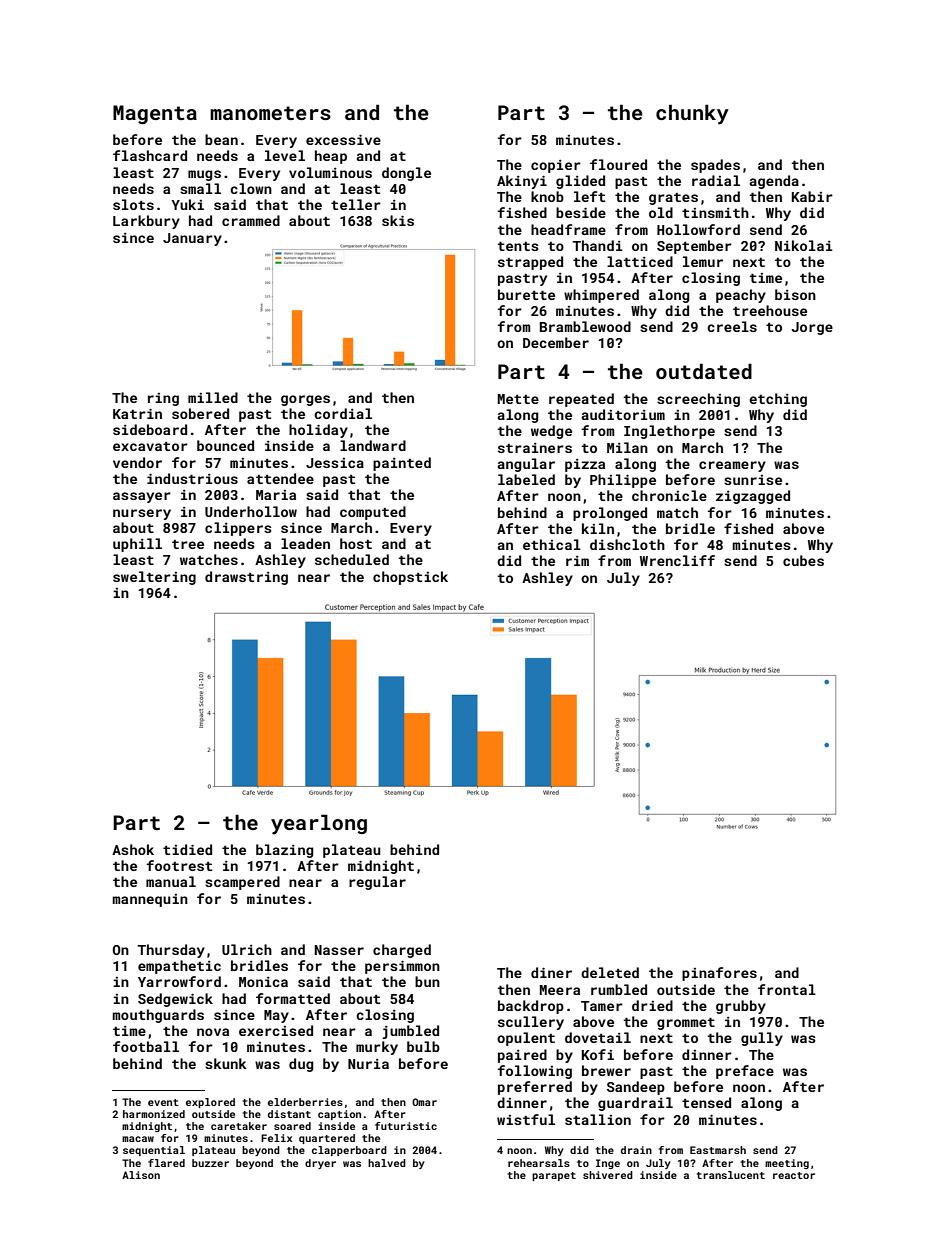 This page has width=952, height=1233. Describe the element at coordinates (669, 432) in the page. I see `Inglethorpe` at that location.
